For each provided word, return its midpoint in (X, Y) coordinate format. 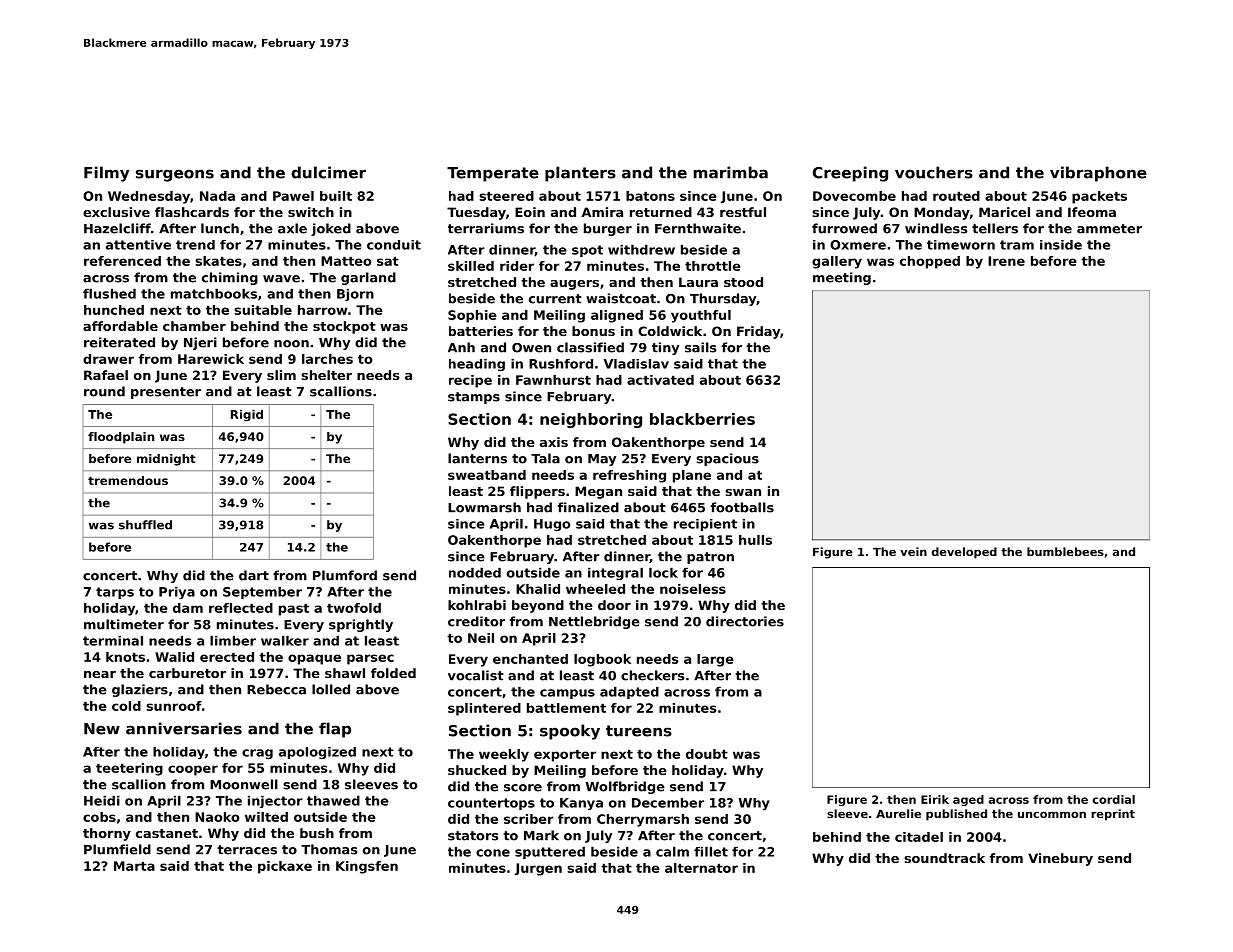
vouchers (934, 172)
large (715, 660)
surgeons (175, 175)
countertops (491, 804)
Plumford (345, 575)
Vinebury (1060, 859)
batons (650, 196)
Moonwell (244, 784)
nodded (475, 572)
